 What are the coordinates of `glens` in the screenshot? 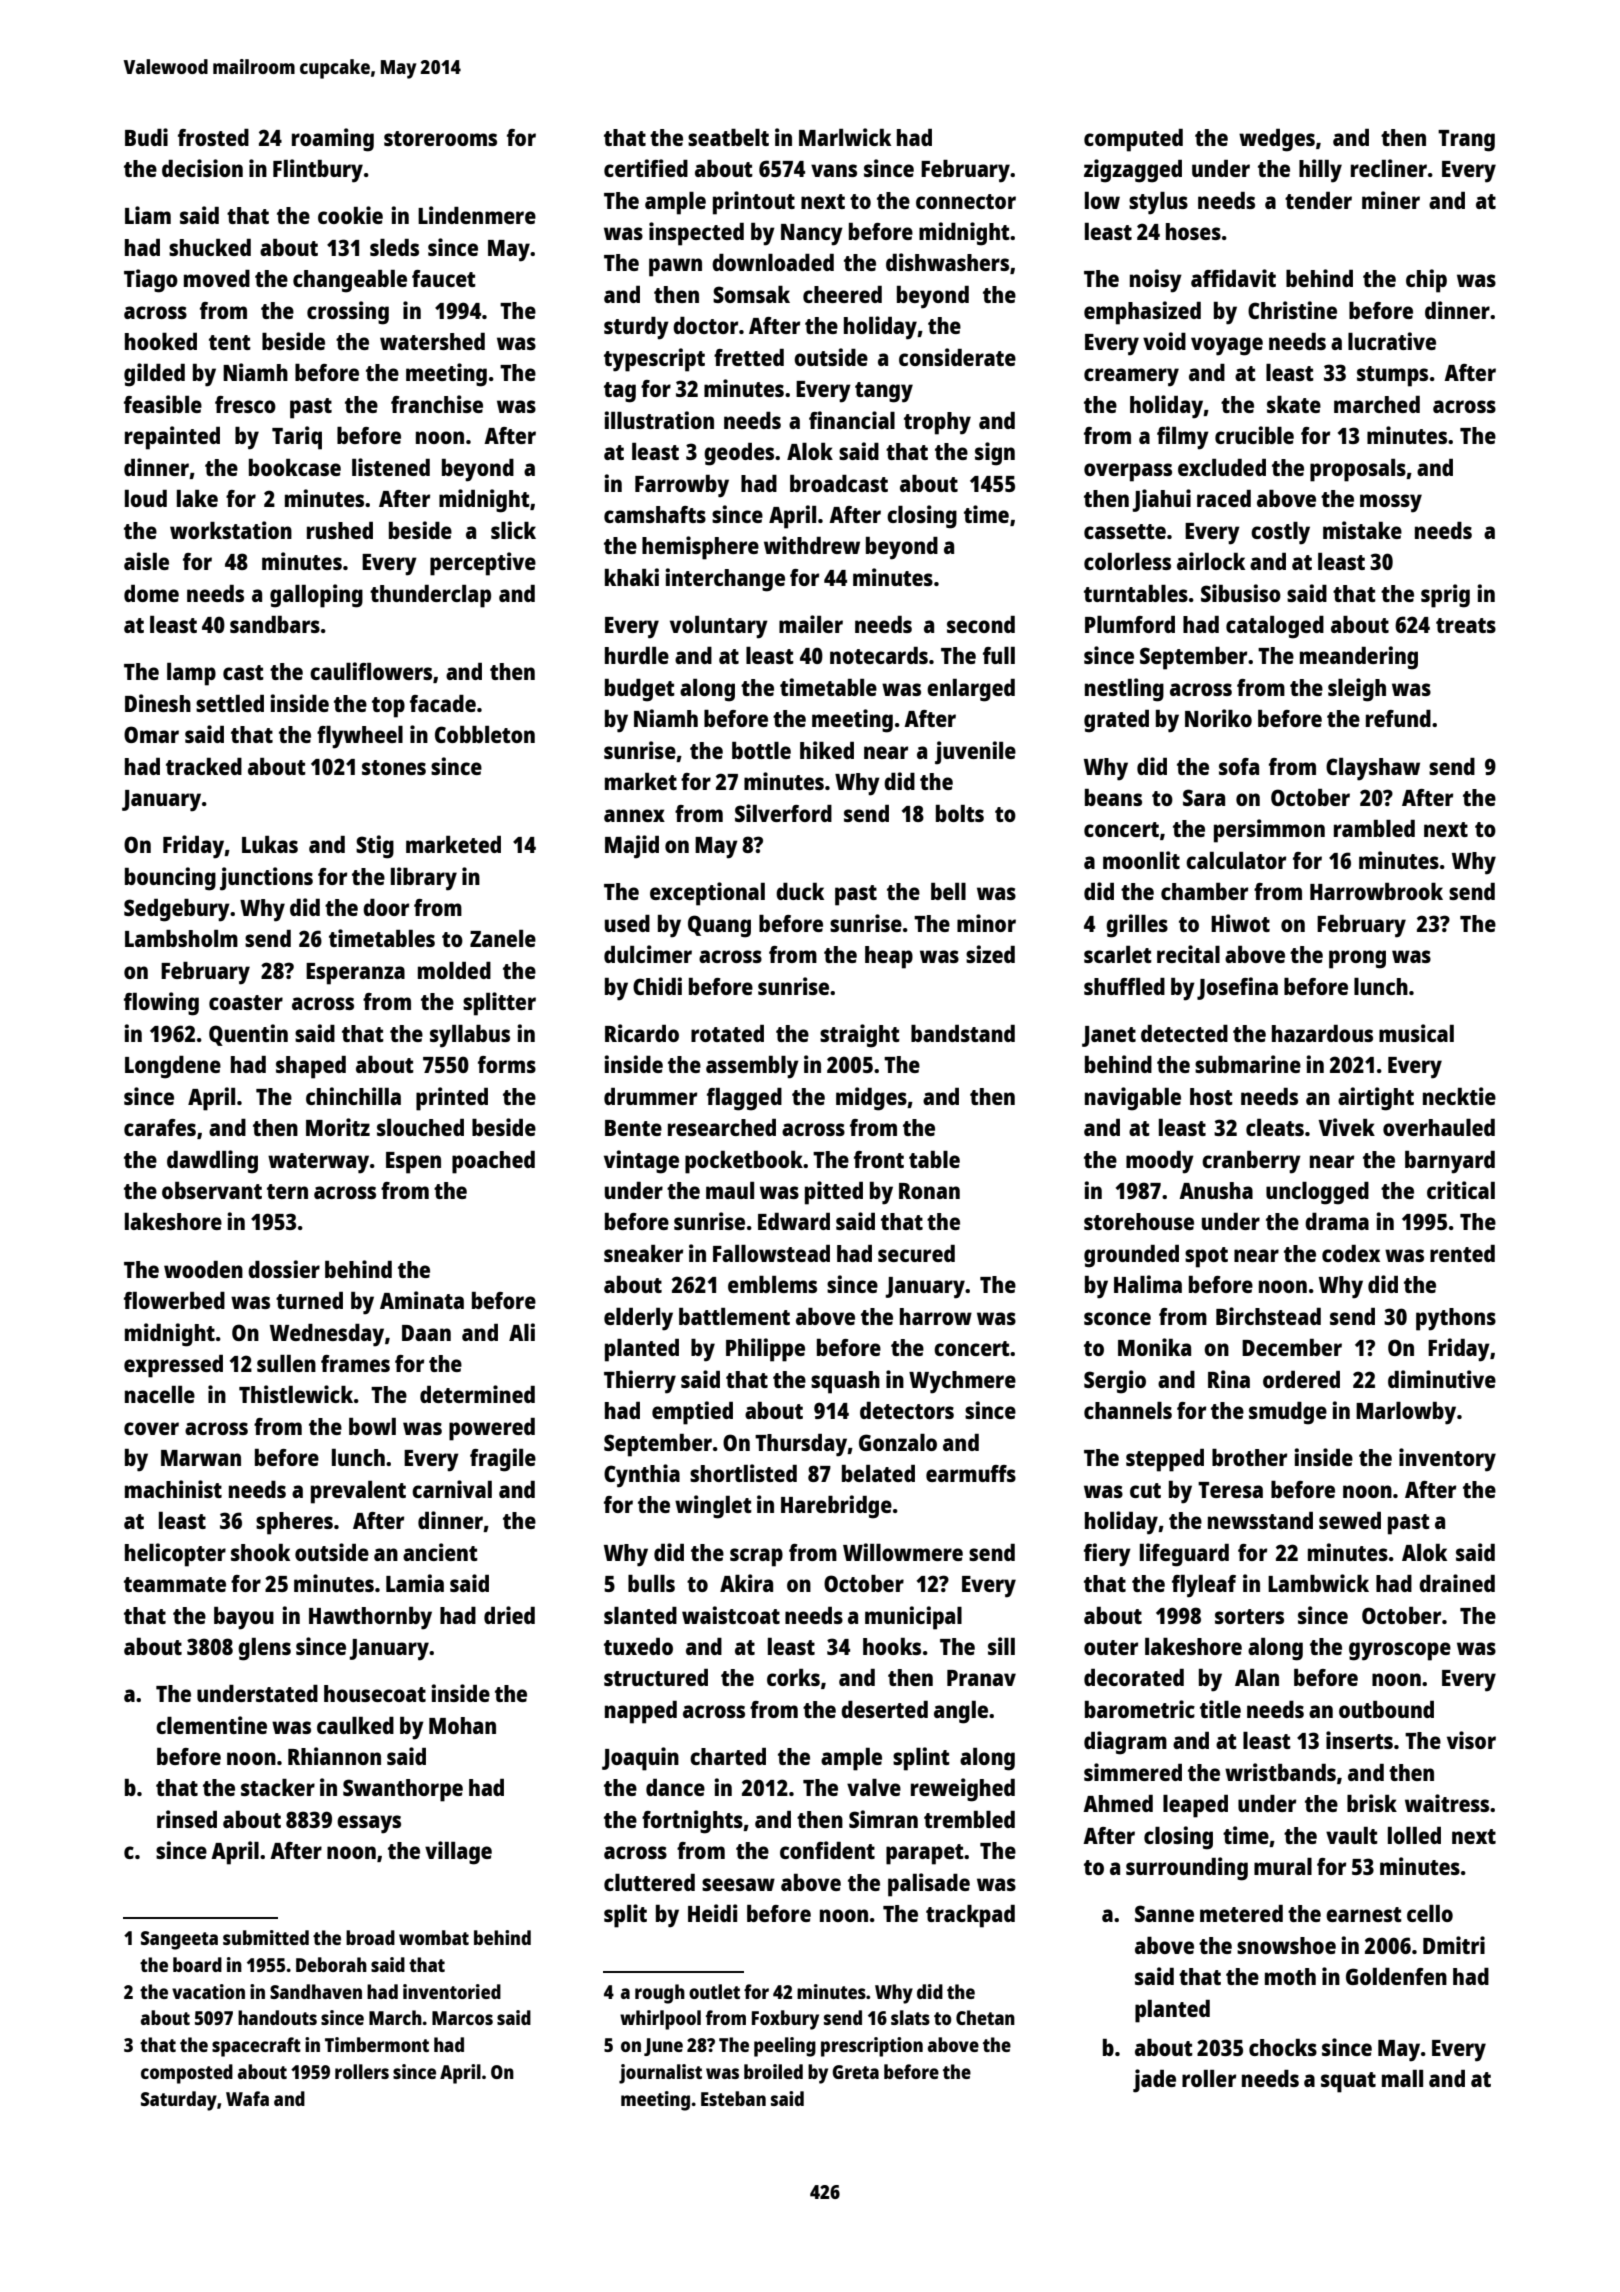 It's located at (264, 1649).
